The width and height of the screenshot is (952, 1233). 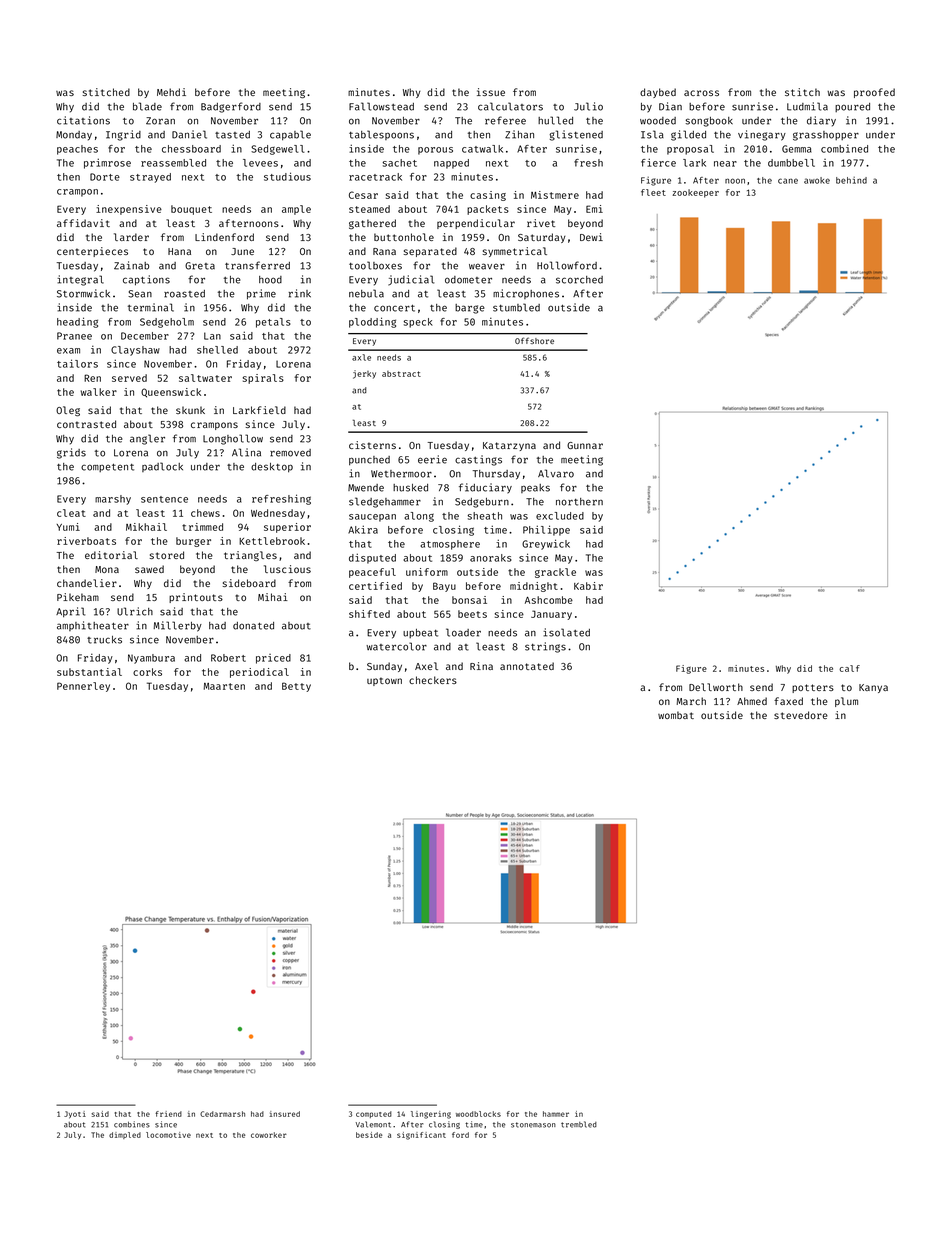 I want to click on stevedore, so click(x=801, y=715).
